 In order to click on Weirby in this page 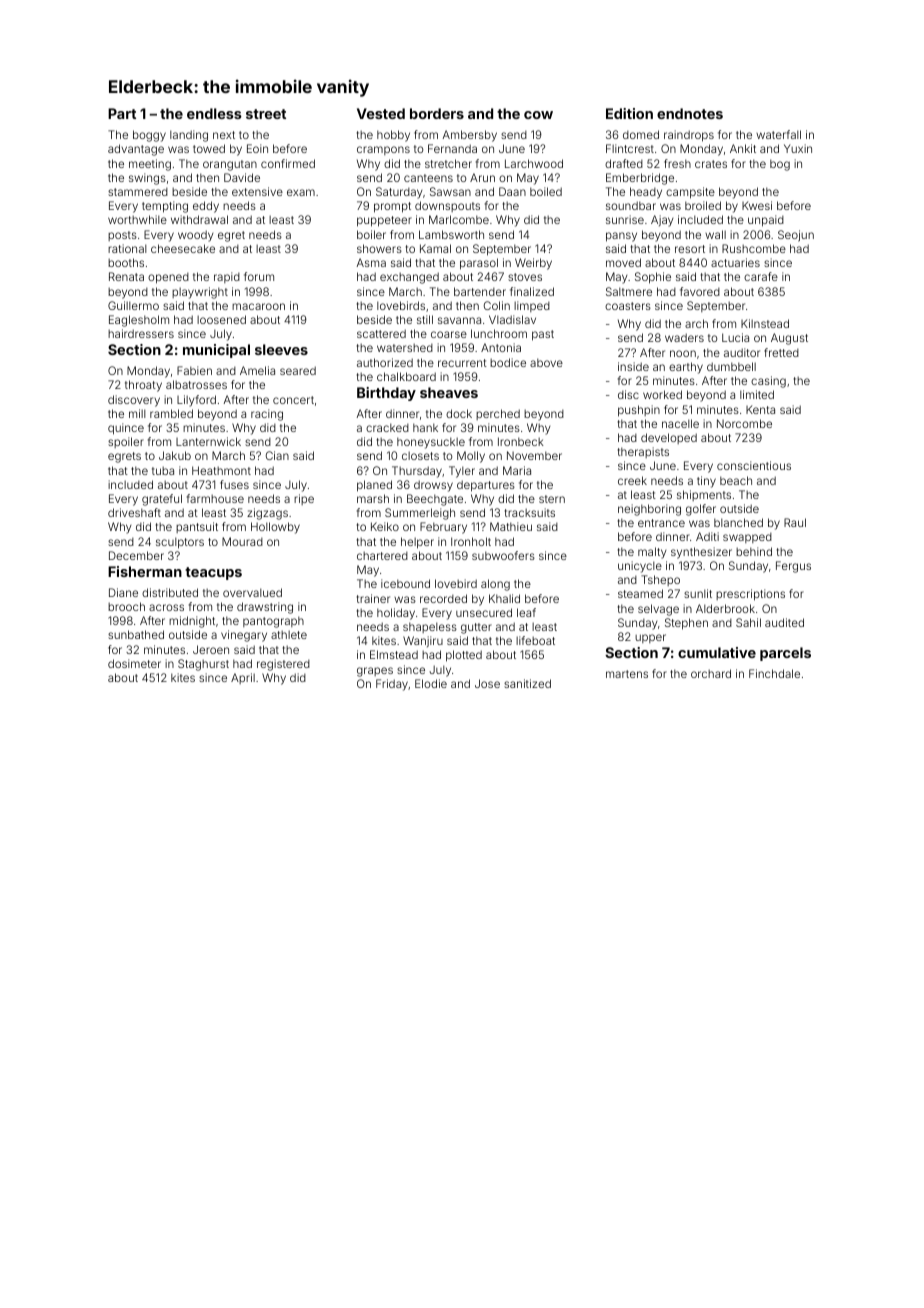, I will do `click(533, 264)`.
